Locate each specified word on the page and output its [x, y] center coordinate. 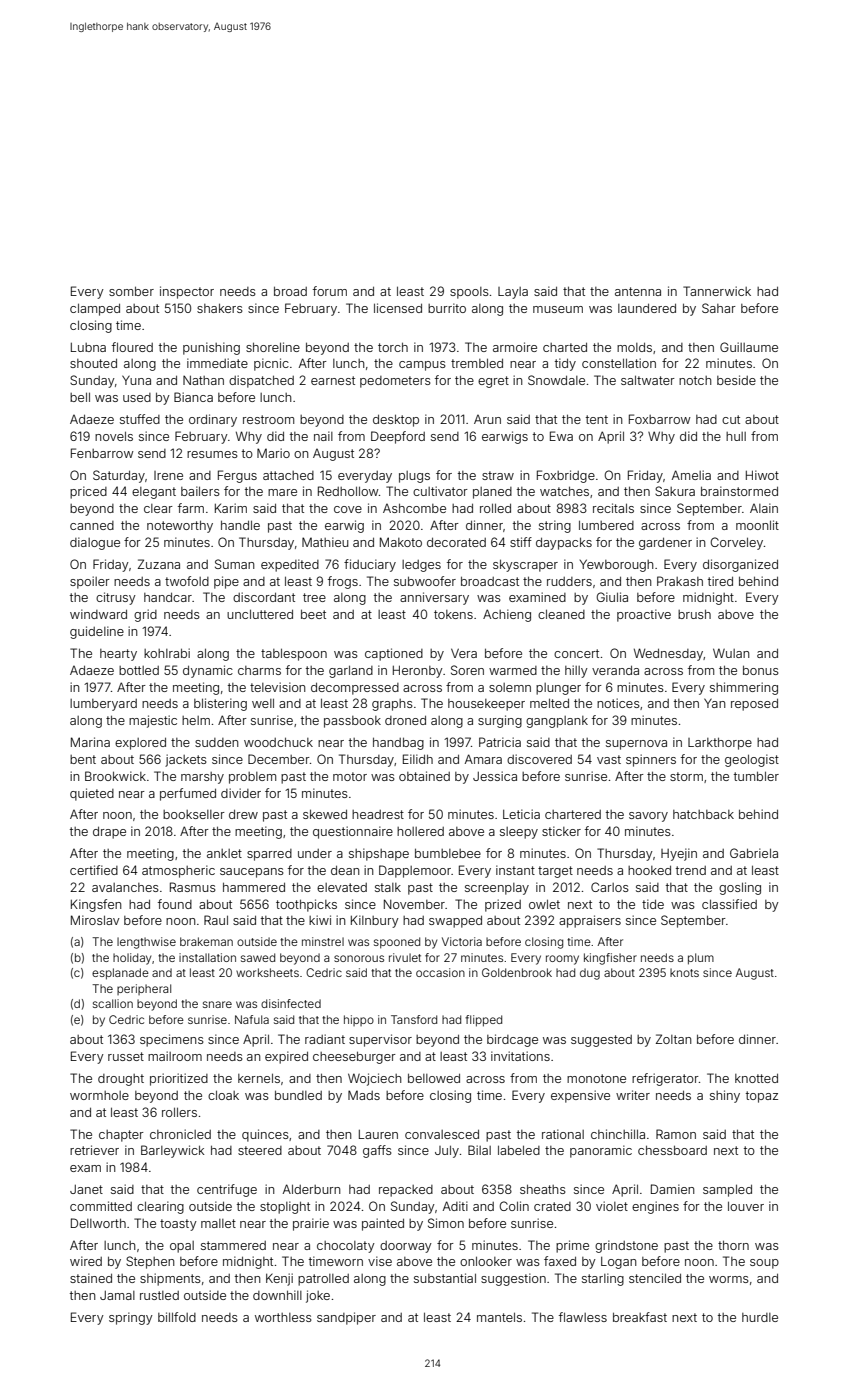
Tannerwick [717, 291]
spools [469, 293]
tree [314, 597]
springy [131, 1318]
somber [131, 291]
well [263, 703]
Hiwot [762, 475]
